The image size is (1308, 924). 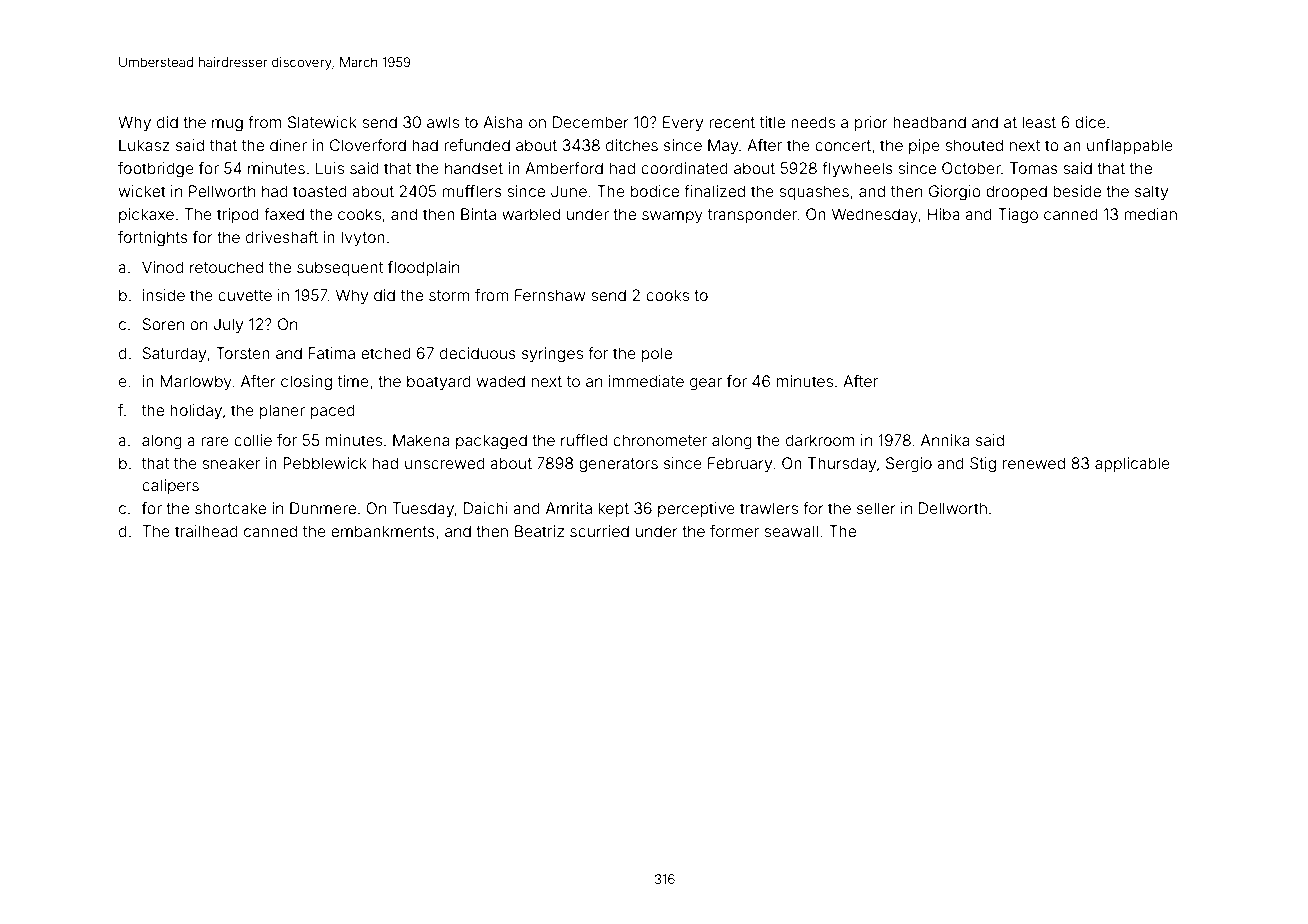 What do you see at coordinates (1150, 214) in the image?
I see `median` at bounding box center [1150, 214].
